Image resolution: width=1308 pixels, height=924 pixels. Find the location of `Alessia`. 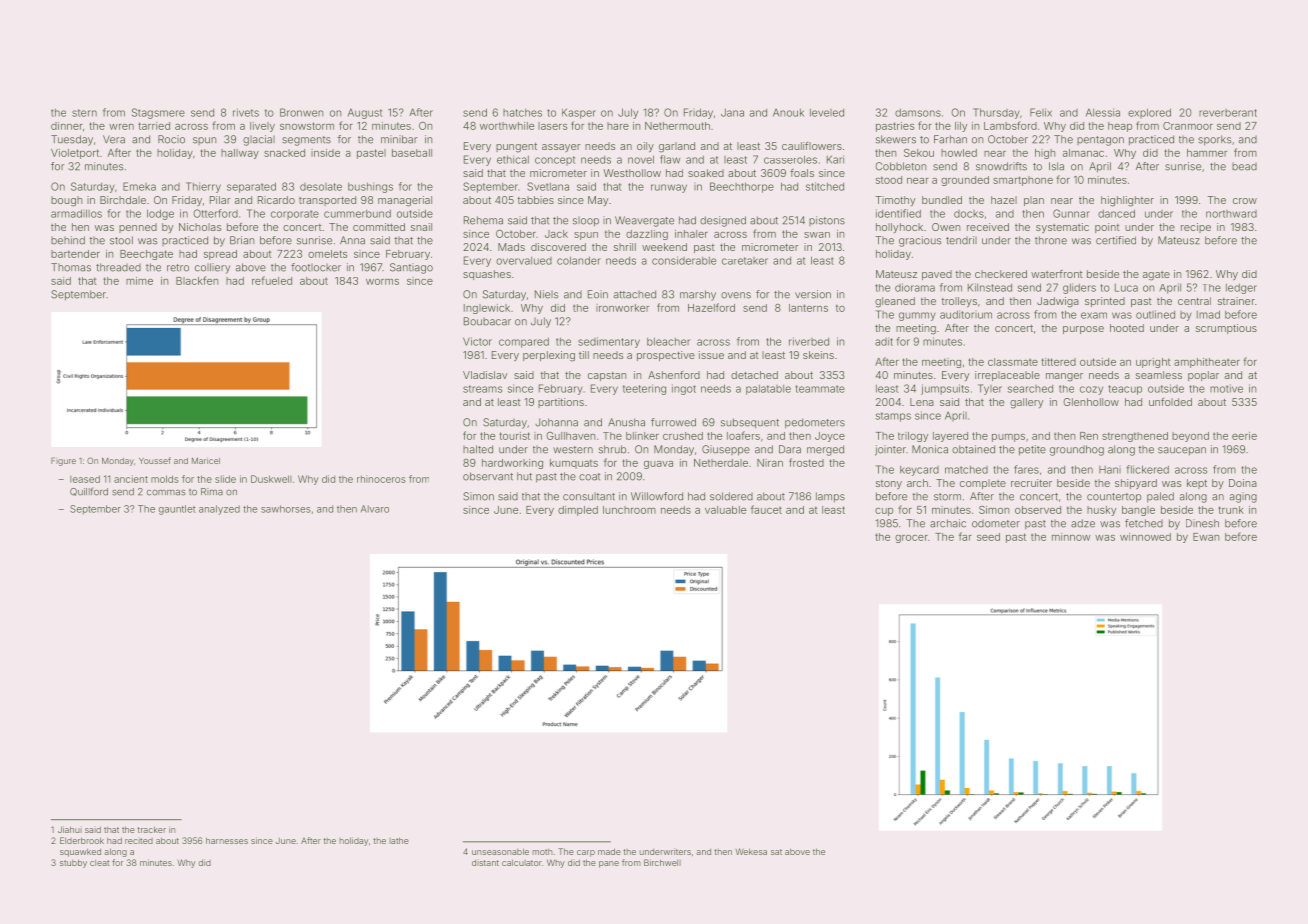

Alessia is located at coordinates (1103, 112).
